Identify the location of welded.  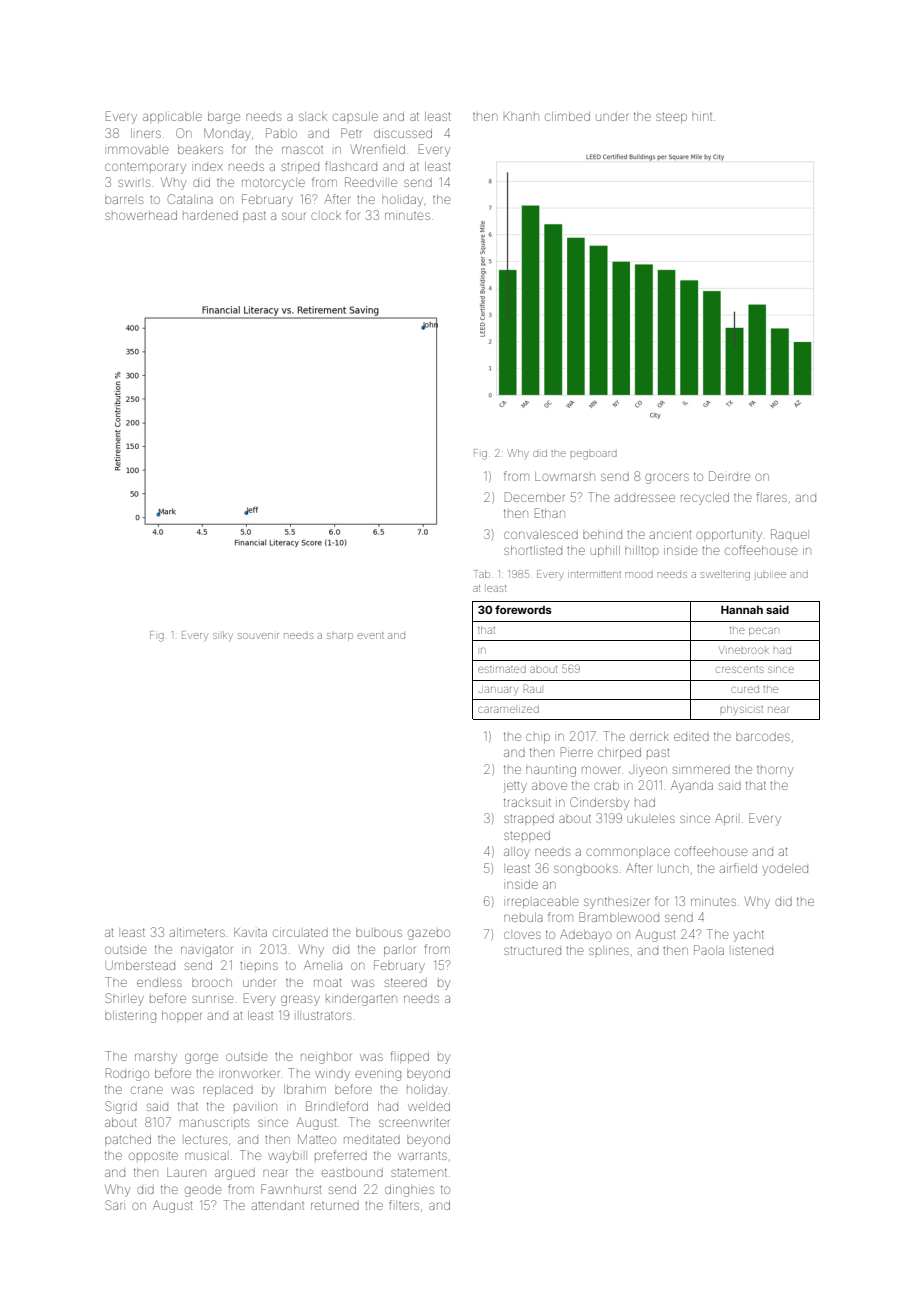
(429, 1106).
